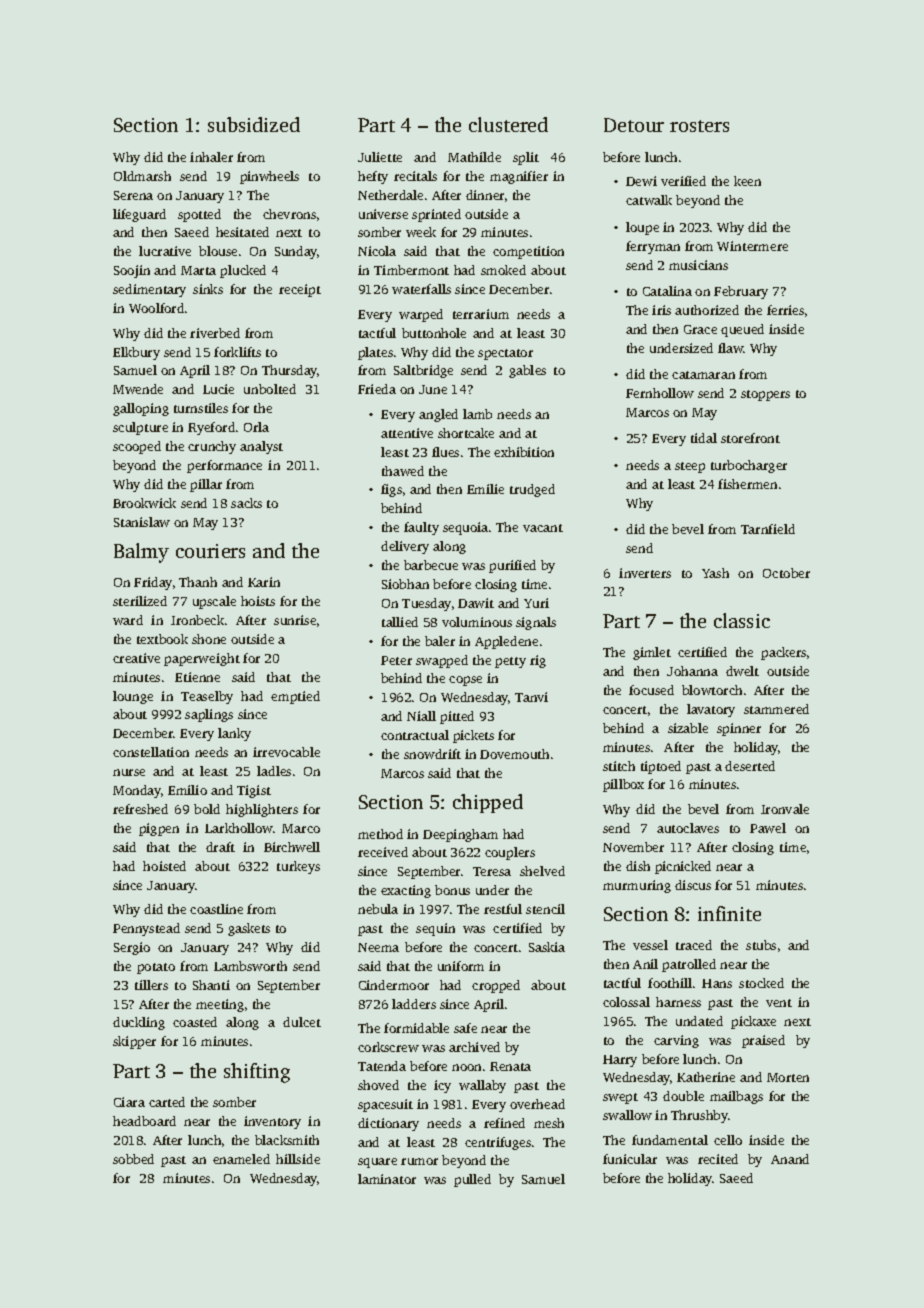 The image size is (924, 1308). Describe the element at coordinates (242, 232) in the screenshot. I see `hesitated` at that location.
